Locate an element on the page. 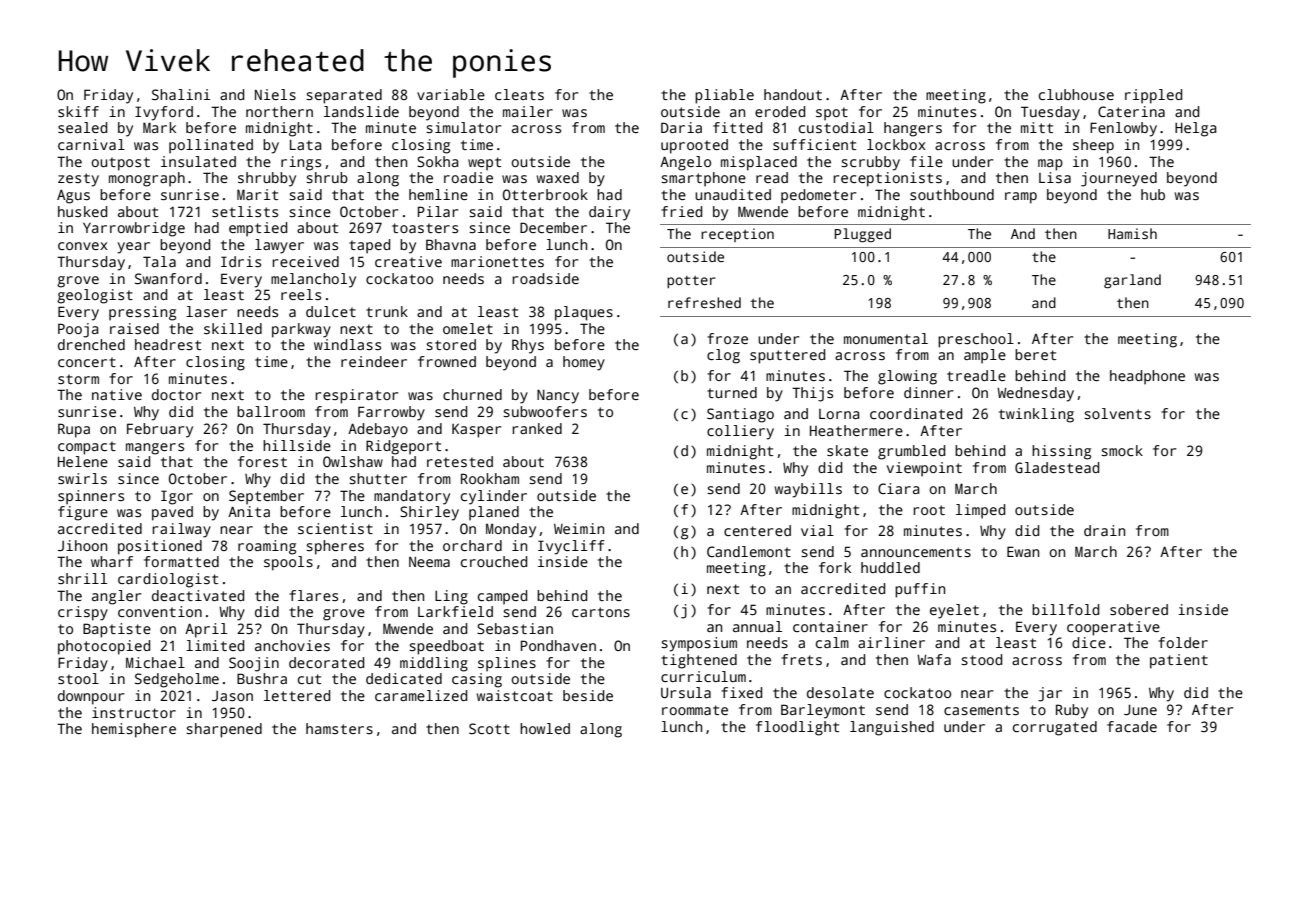 The height and width of the image is (924, 1308). hemisphere is located at coordinates (134, 730).
